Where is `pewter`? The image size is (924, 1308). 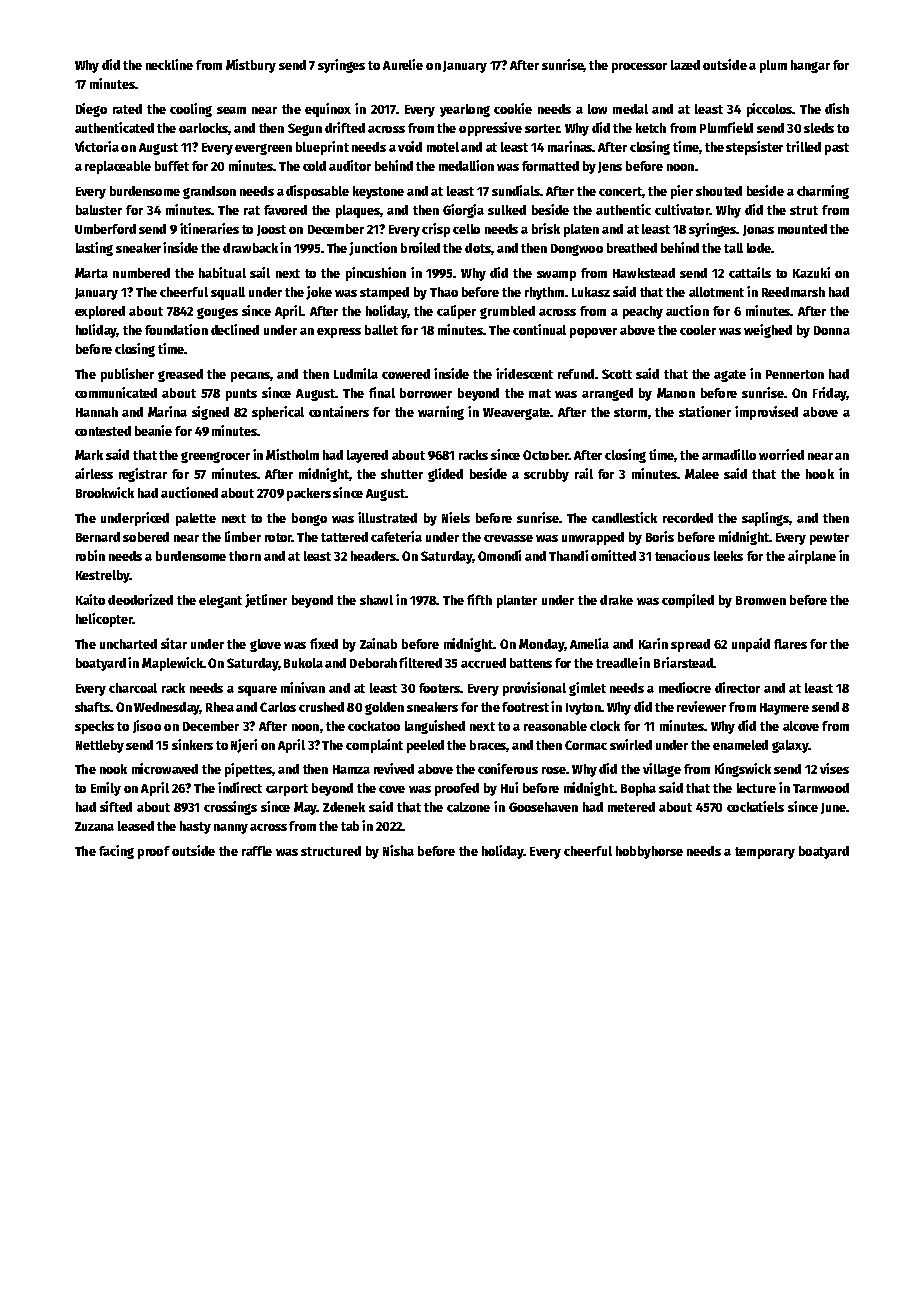 pewter is located at coordinates (829, 539).
